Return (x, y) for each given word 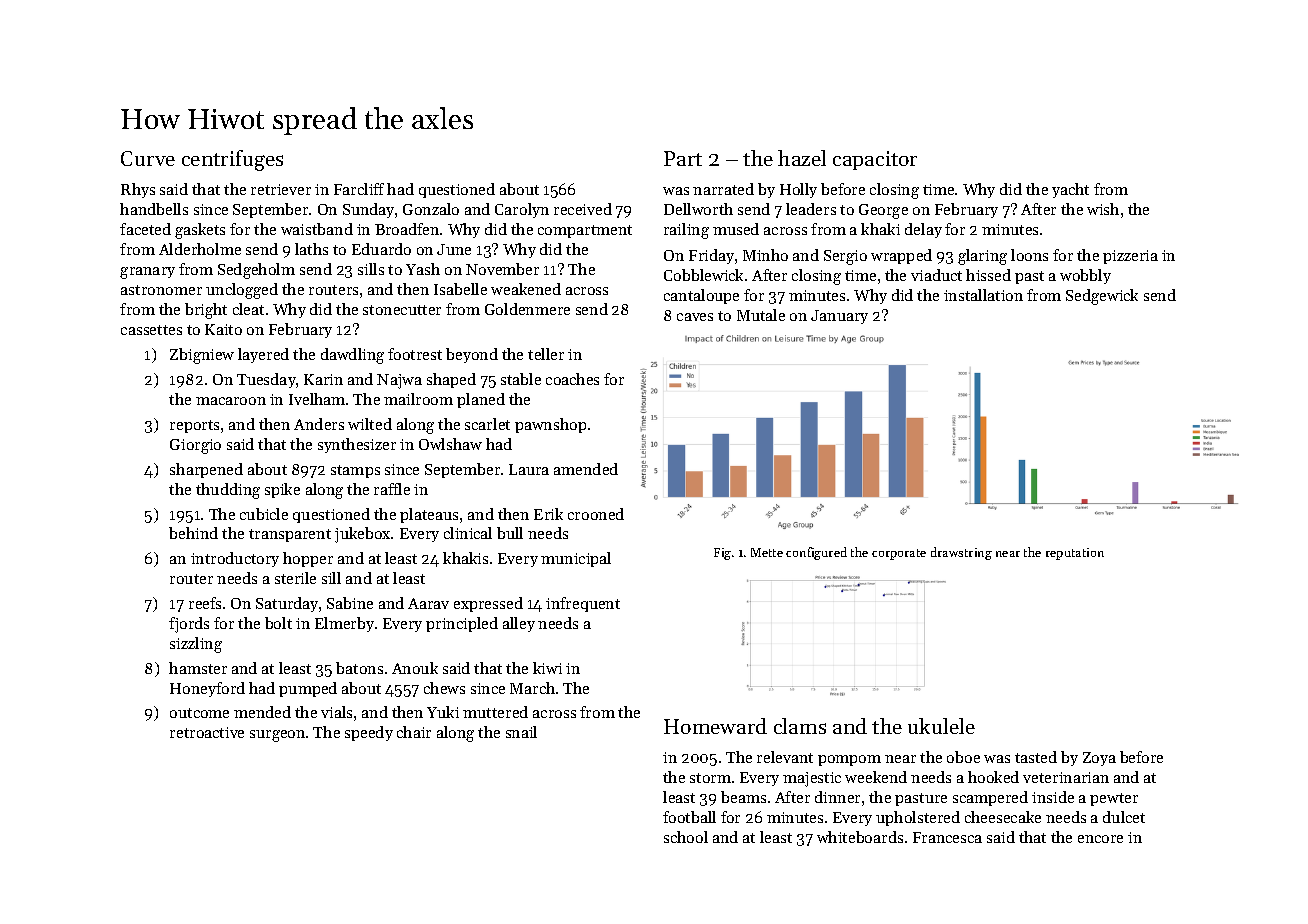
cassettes (151, 330)
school (686, 837)
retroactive (207, 732)
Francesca (947, 837)
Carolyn (522, 210)
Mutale (761, 315)
